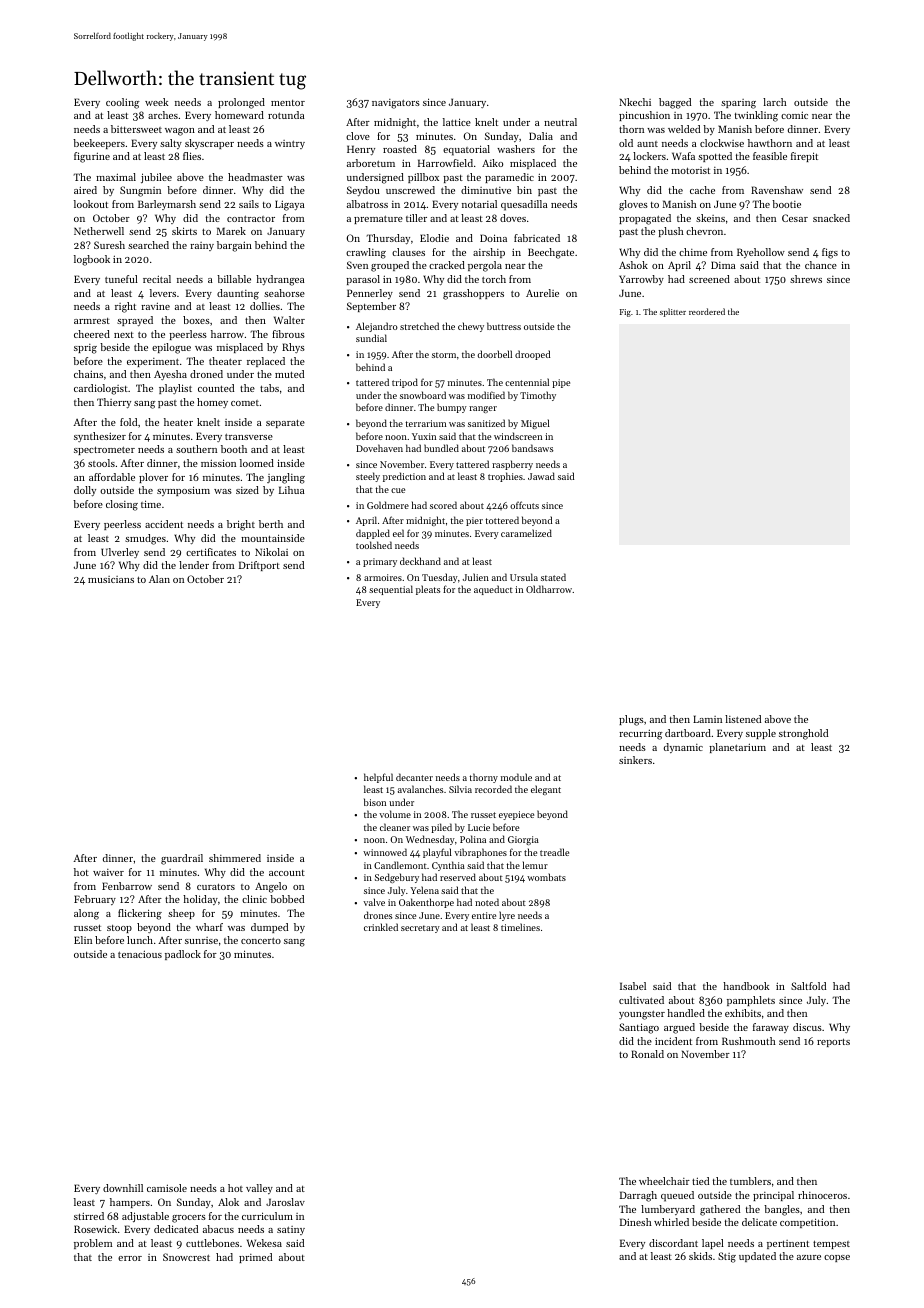  What do you see at coordinates (123, 103) in the screenshot?
I see `cooling` at bounding box center [123, 103].
